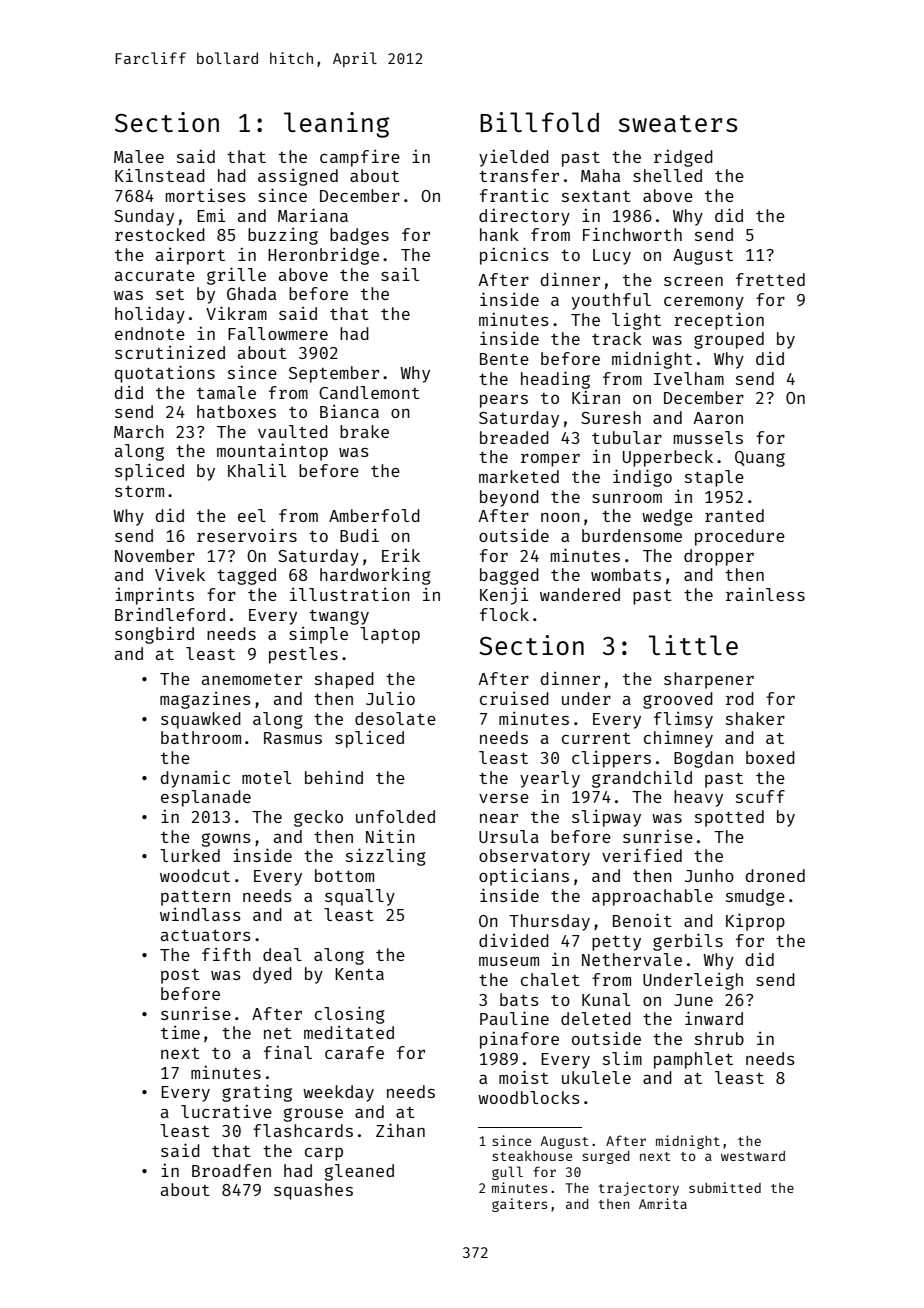 The image size is (924, 1308). Describe the element at coordinates (514, 940) in the page. I see `divided` at that location.
